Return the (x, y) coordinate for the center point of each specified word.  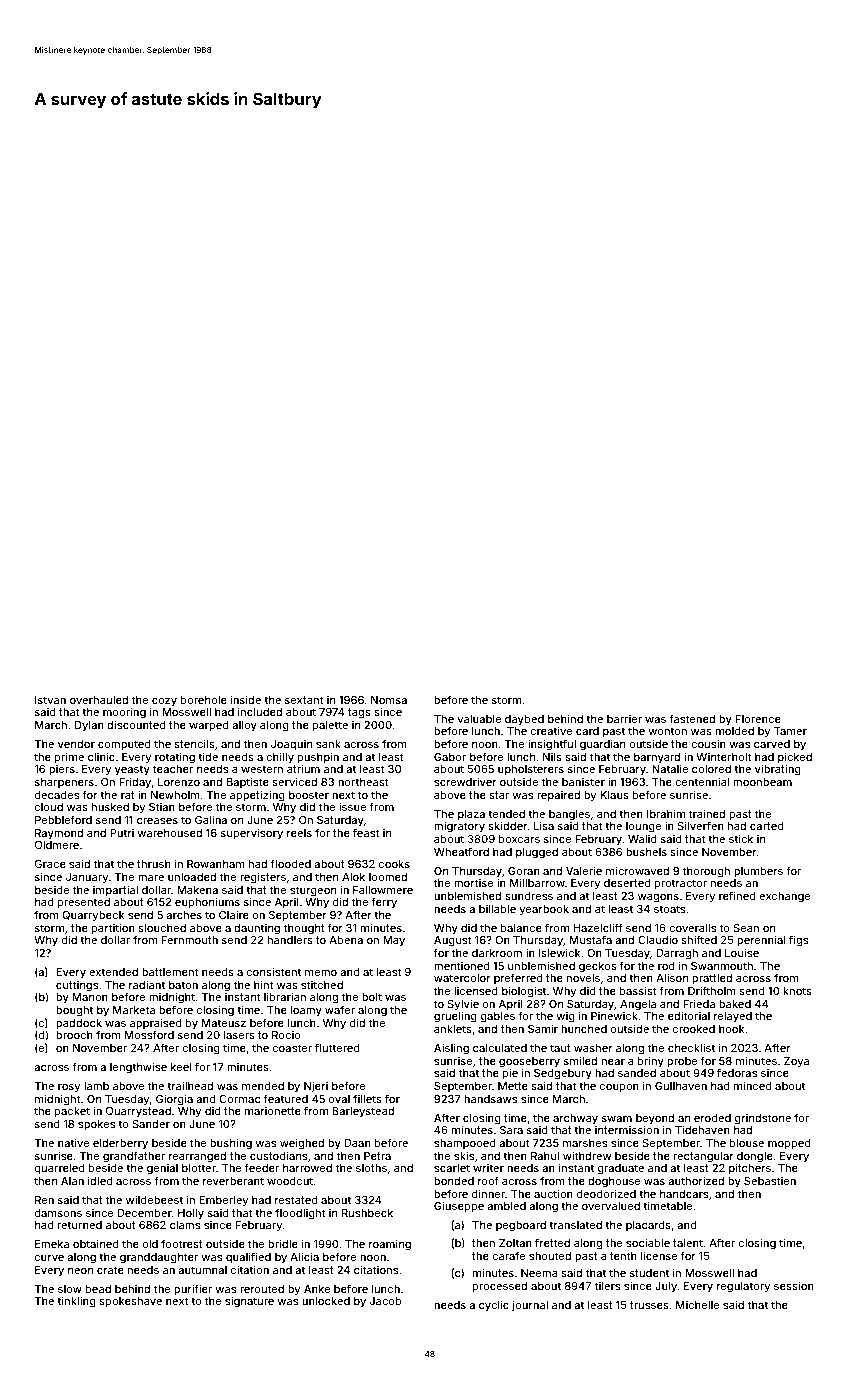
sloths (371, 1168)
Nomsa (389, 700)
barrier (624, 719)
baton (183, 985)
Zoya (796, 1062)
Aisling (451, 1049)
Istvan (50, 700)
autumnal (202, 1270)
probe (682, 1062)
